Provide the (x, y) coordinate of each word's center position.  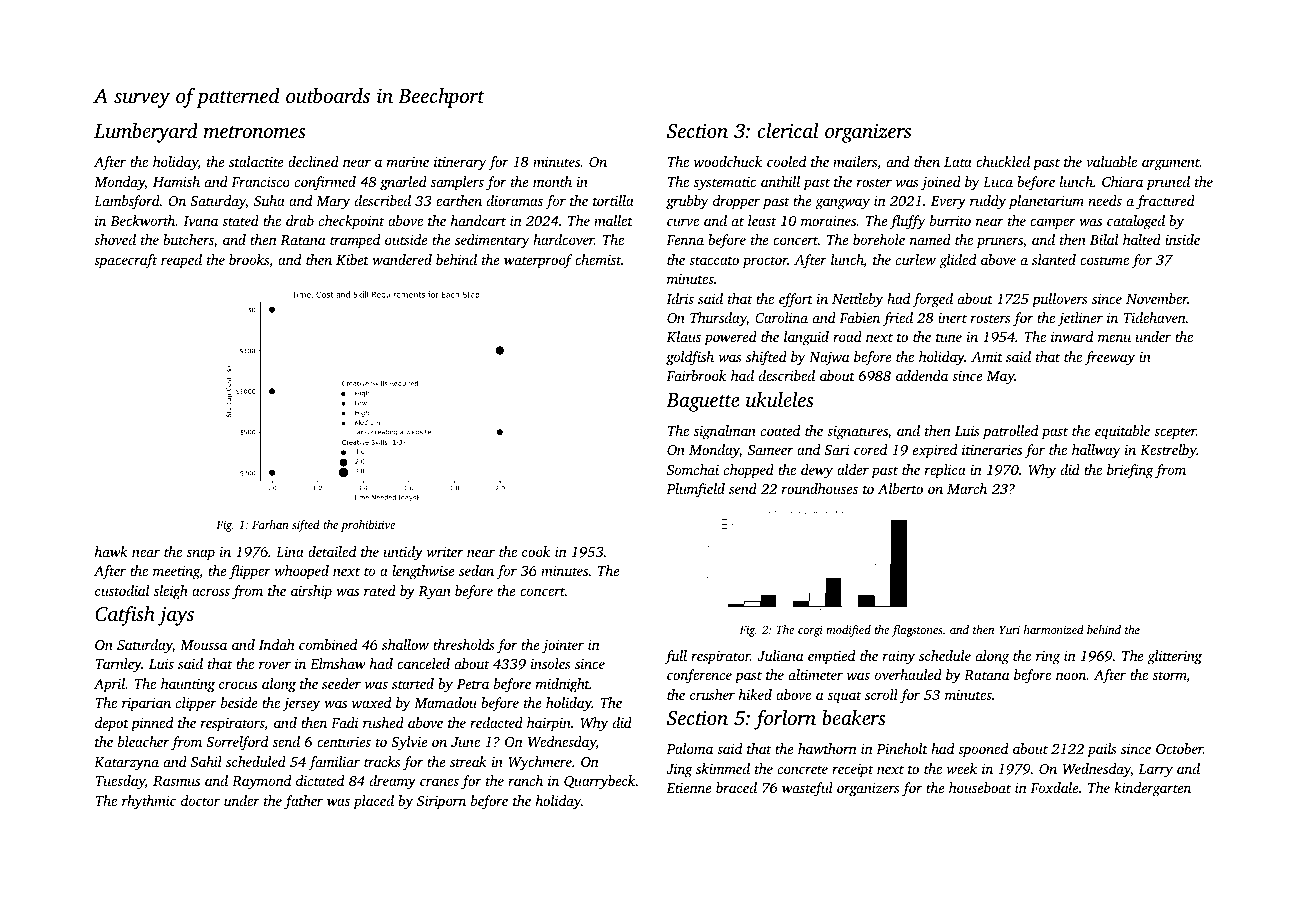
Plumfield (695, 490)
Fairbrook (696, 375)
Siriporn (441, 802)
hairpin (549, 724)
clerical (787, 130)
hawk (111, 551)
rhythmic (149, 802)
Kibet (352, 259)
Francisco (260, 182)
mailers (855, 161)
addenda (922, 375)
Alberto (900, 488)
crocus (238, 685)
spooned (983, 750)
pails (1102, 750)
